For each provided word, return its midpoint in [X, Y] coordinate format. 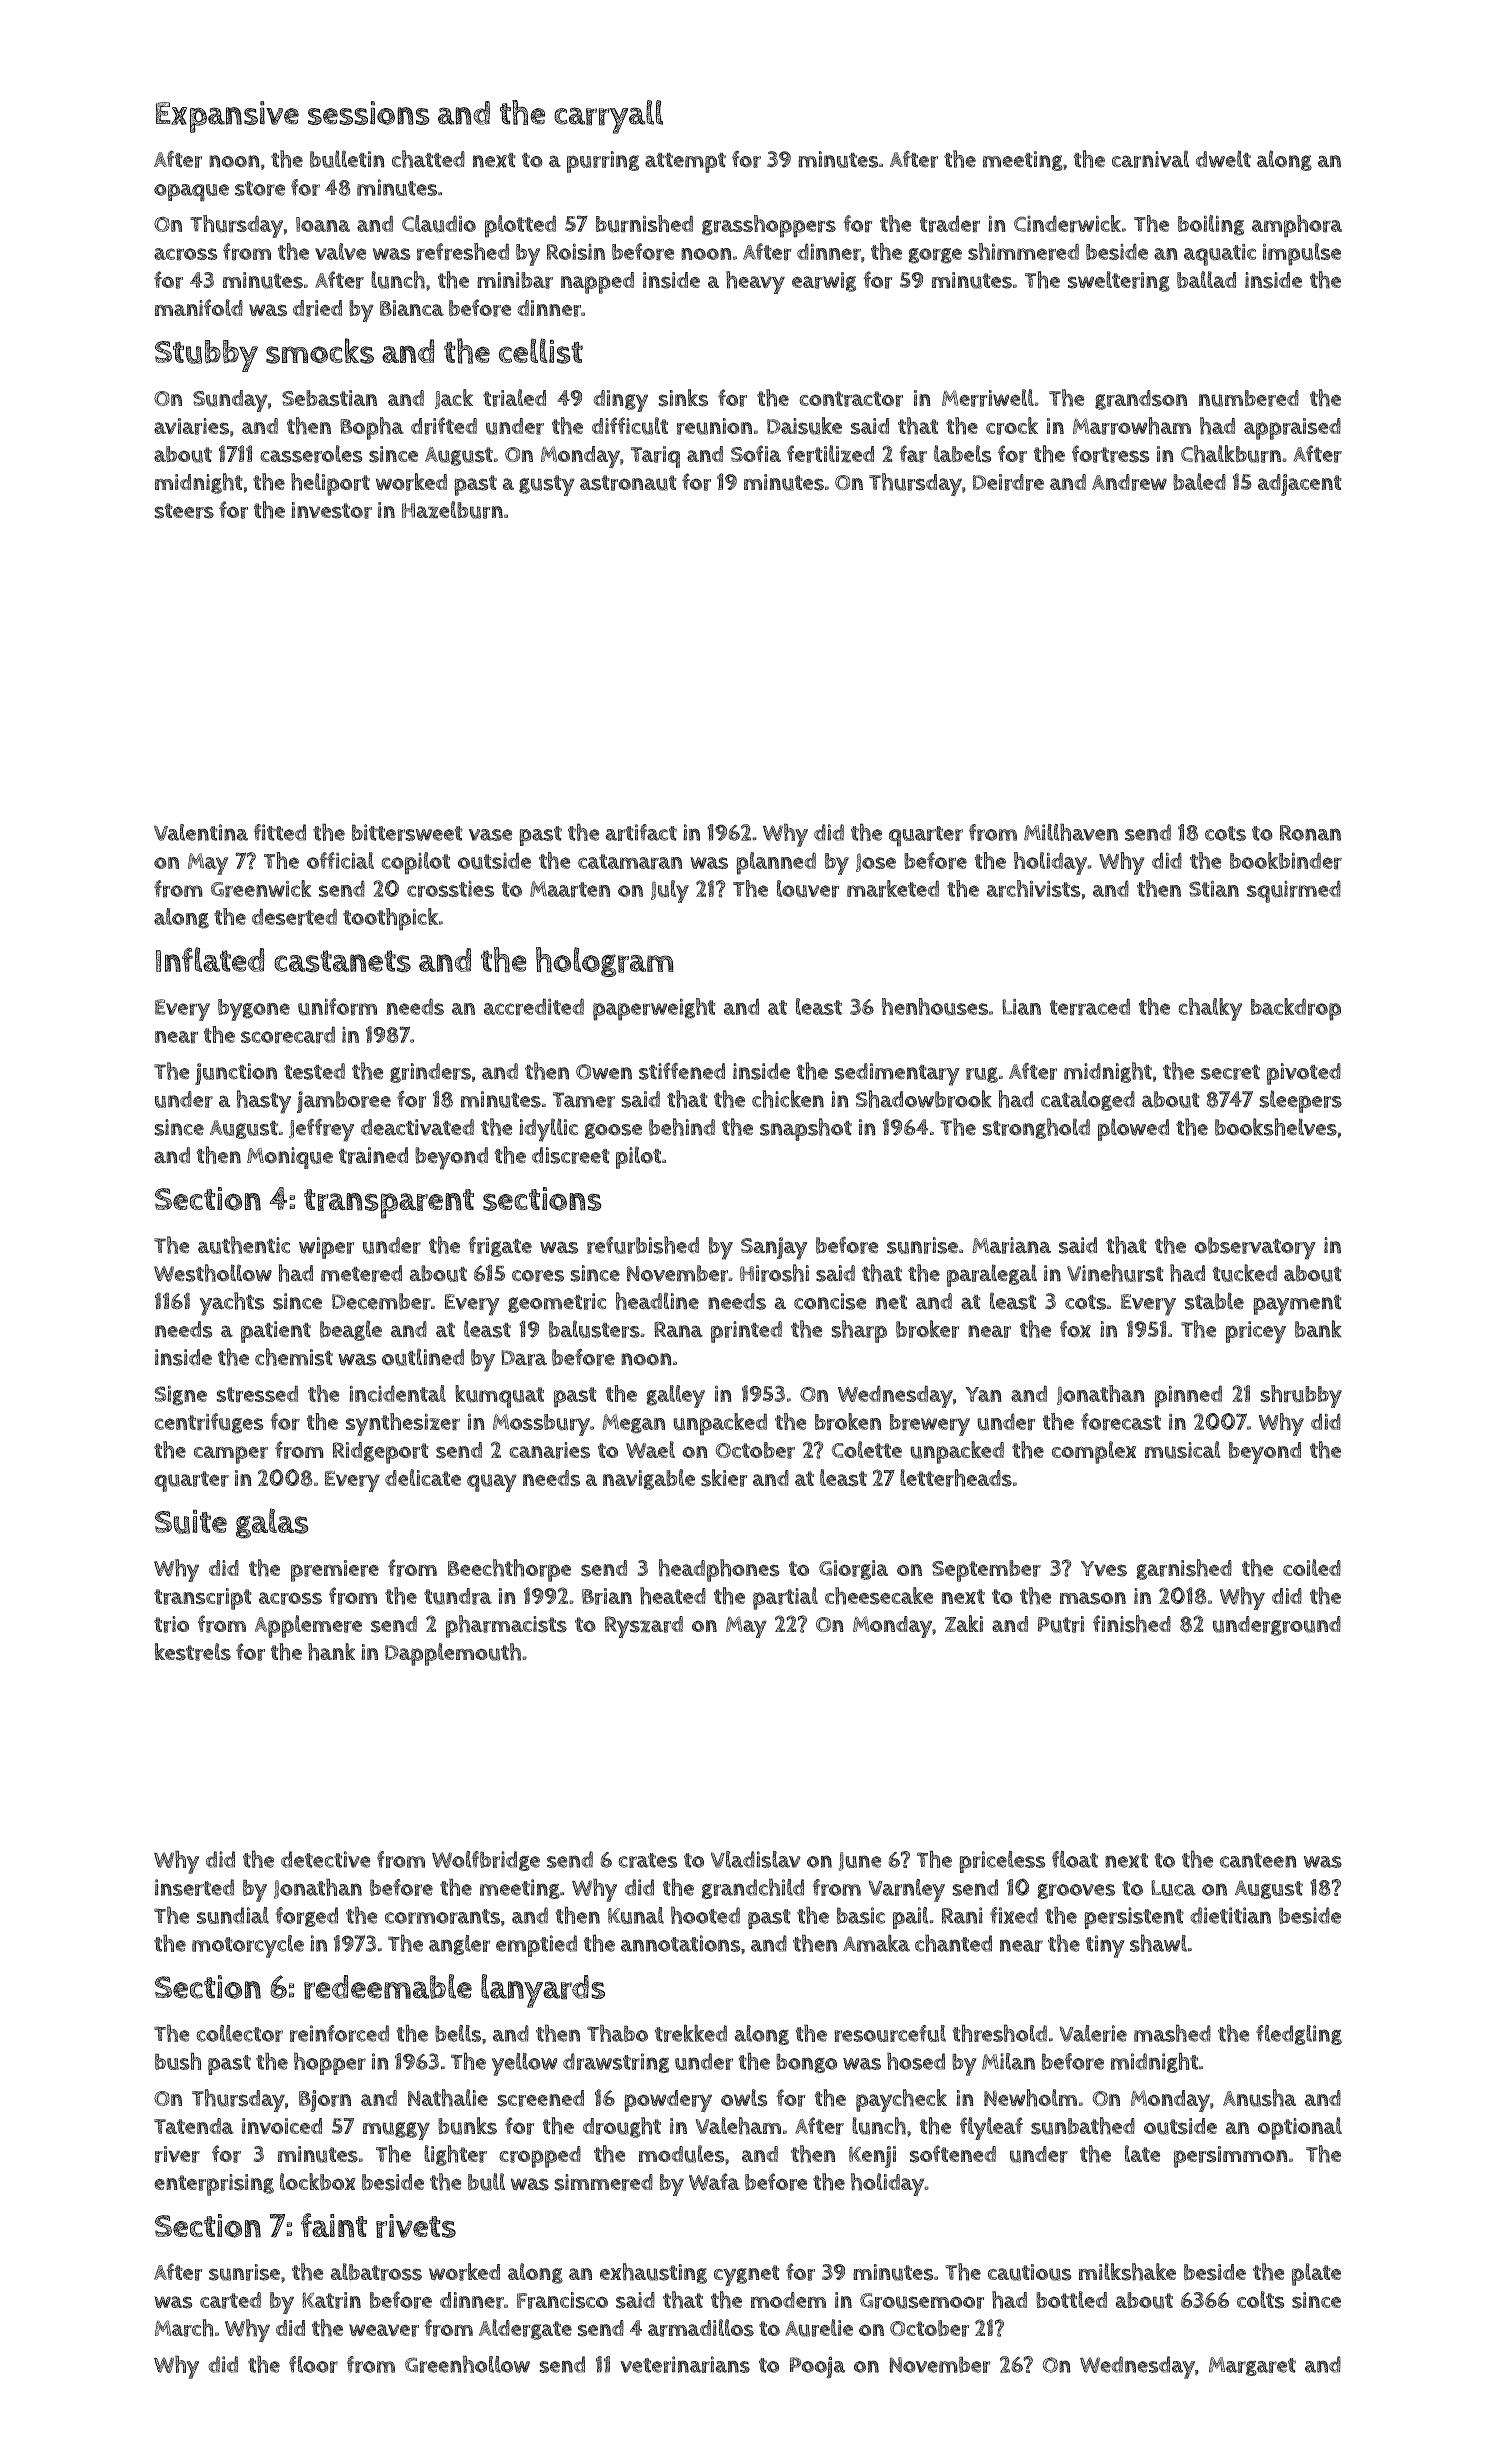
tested [314, 1071]
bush [178, 2061]
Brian [607, 1596]
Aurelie [819, 2328]
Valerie [1093, 2033]
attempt [685, 162]
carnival [1150, 159]
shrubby [1301, 1396]
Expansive [227, 117]
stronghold [1036, 1128]
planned [776, 863]
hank [331, 1652]
